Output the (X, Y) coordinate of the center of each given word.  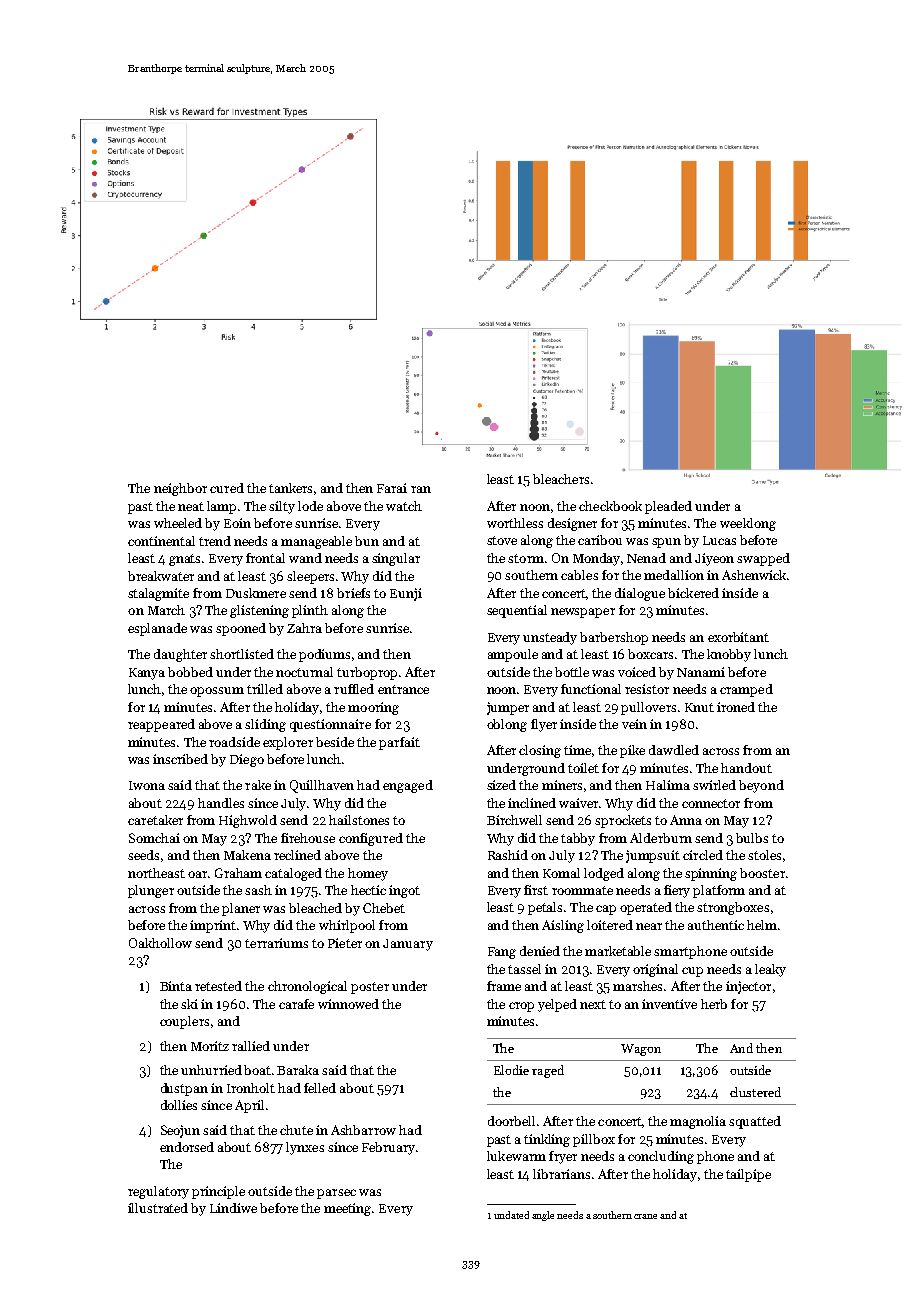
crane (645, 1216)
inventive (669, 1004)
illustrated (158, 1208)
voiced (637, 672)
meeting (348, 1209)
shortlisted (242, 654)
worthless (515, 523)
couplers (184, 1022)
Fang (502, 953)
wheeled (178, 523)
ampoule (513, 655)
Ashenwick (754, 575)
